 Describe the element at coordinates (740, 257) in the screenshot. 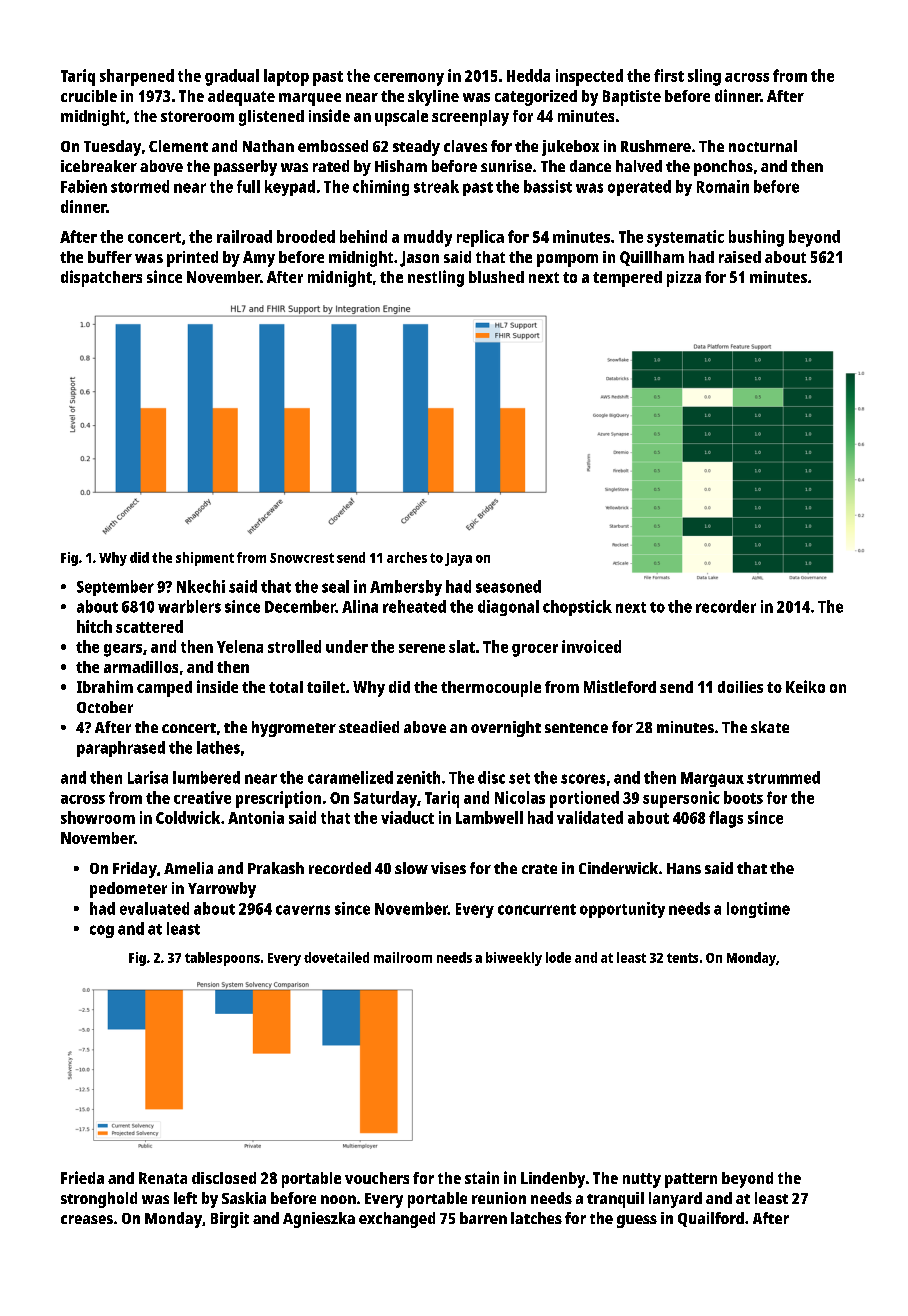

I see `raised` at that location.
